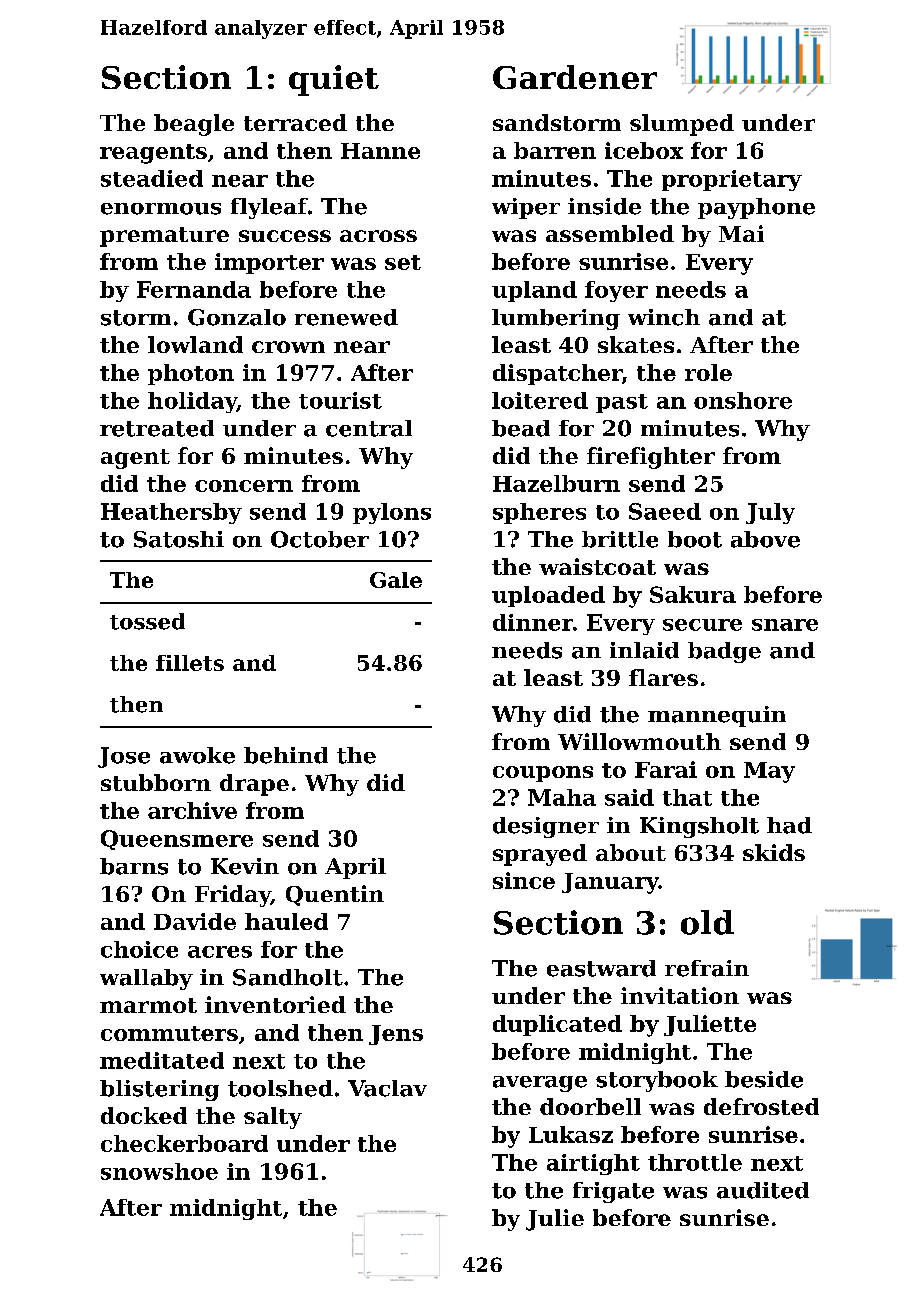 This page has height=1311, width=924. What do you see at coordinates (743, 400) in the page?
I see `onshore` at bounding box center [743, 400].
